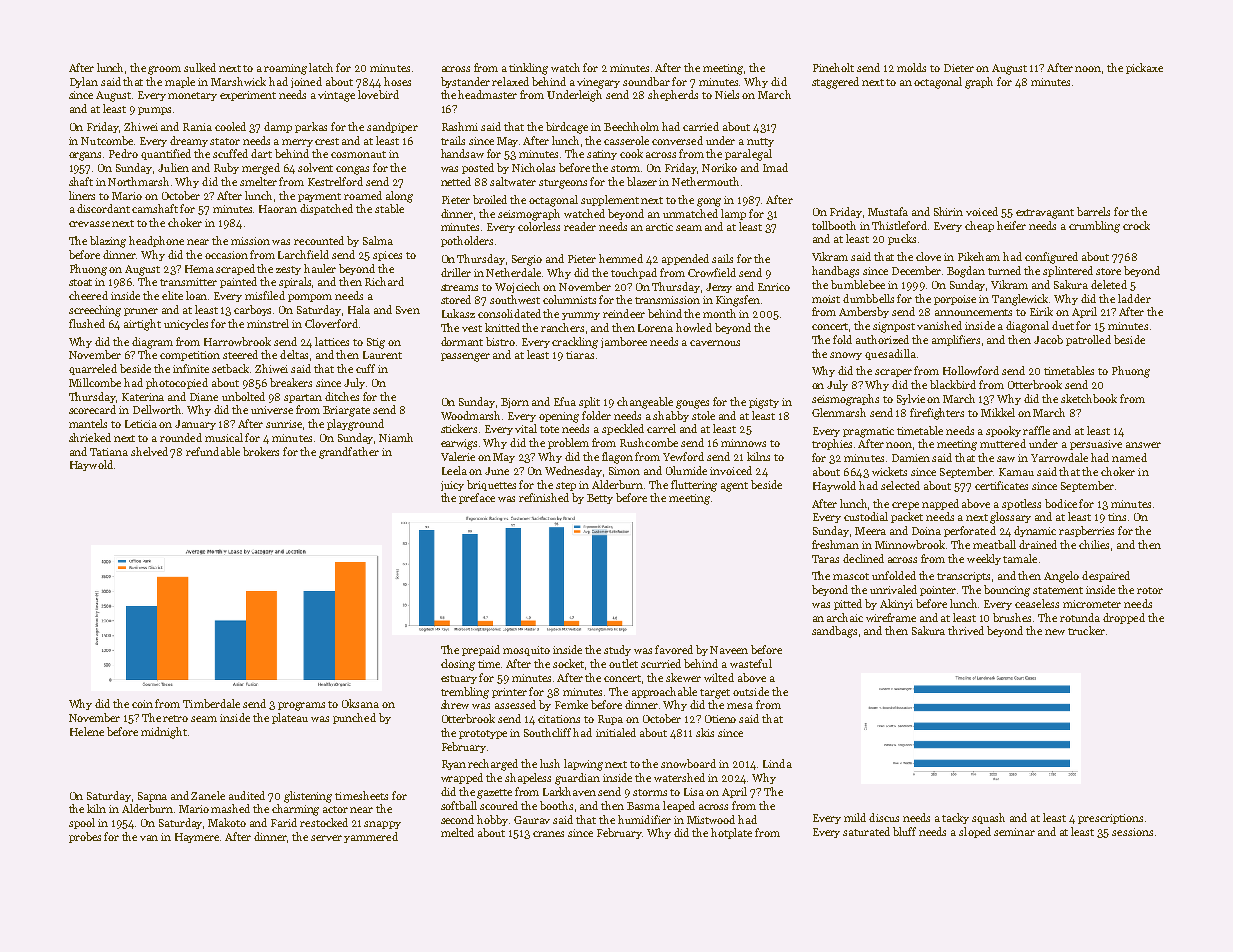 Image resolution: width=1233 pixels, height=952 pixels. I want to click on midnight, so click(164, 733).
